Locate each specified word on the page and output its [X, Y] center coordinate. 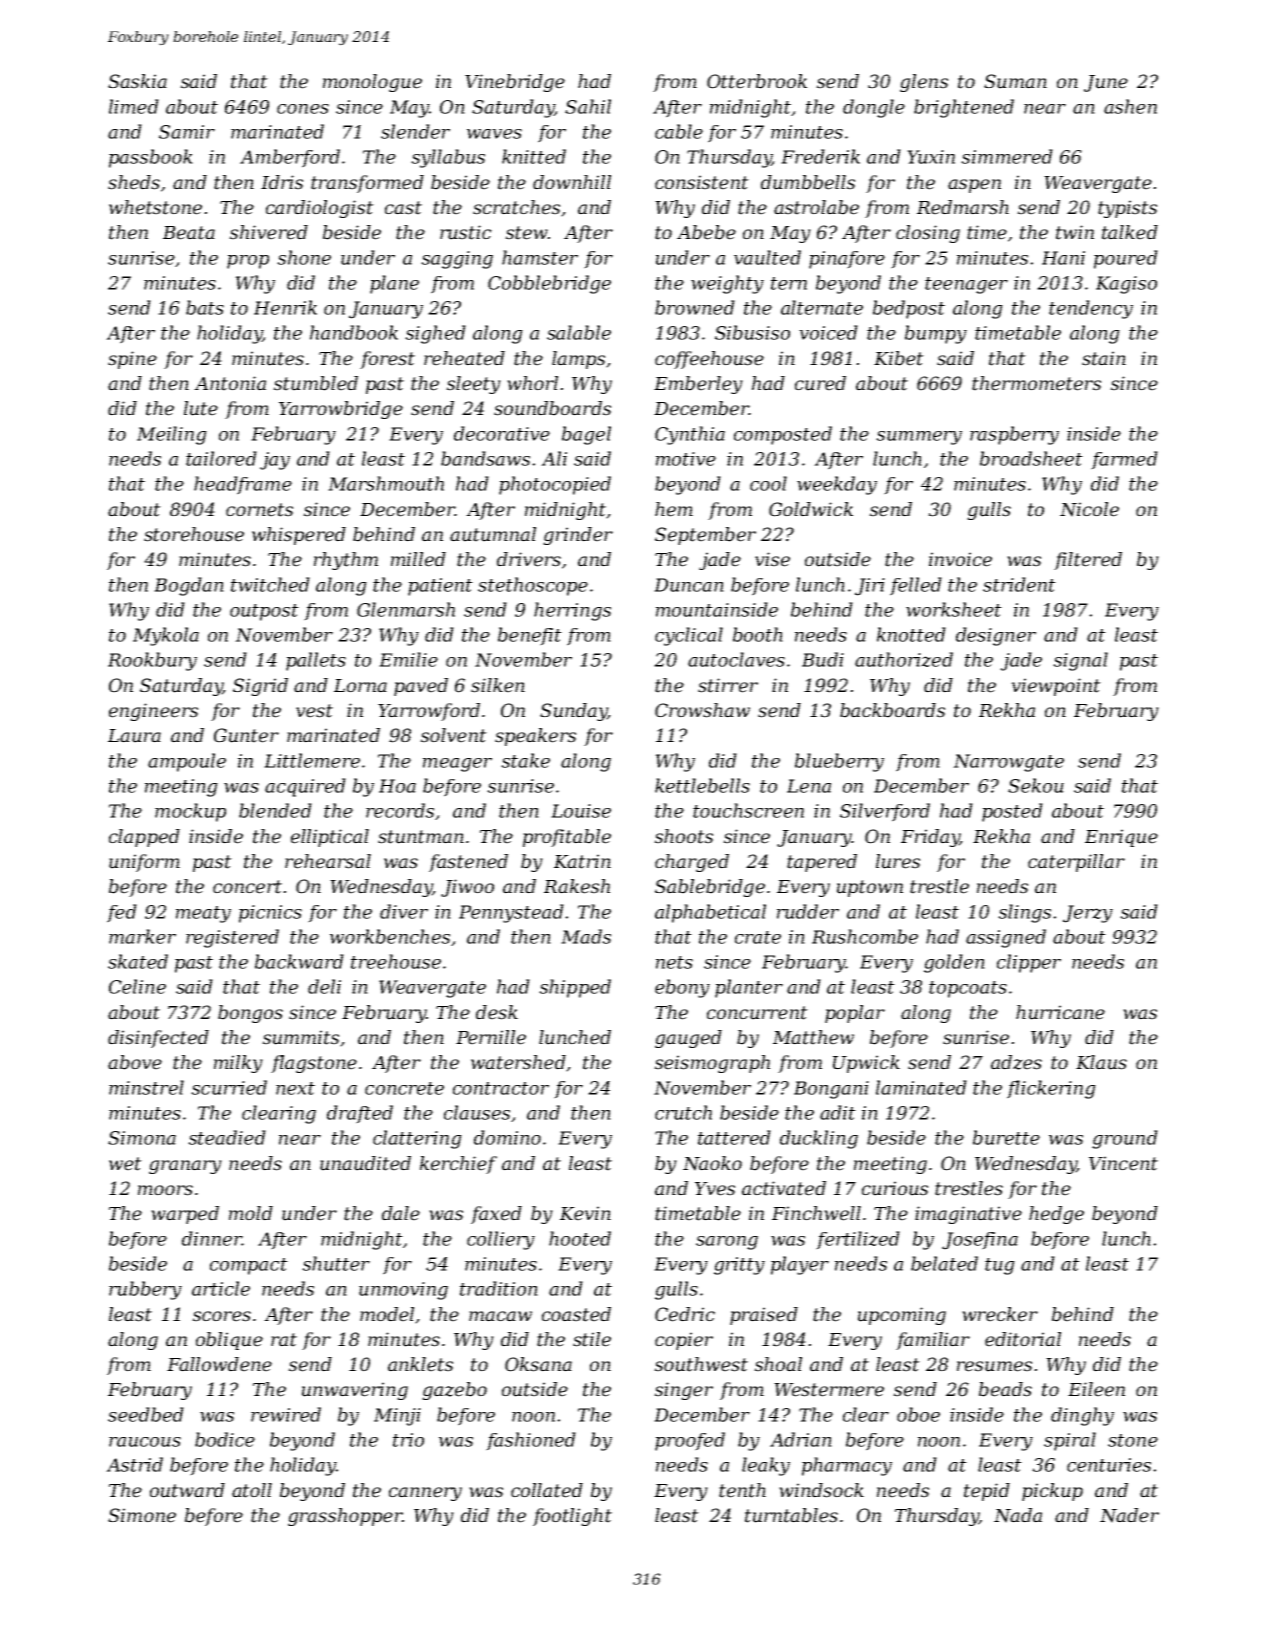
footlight [572, 1517]
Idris [282, 182]
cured [820, 383]
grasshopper [345, 1517]
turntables [791, 1515]
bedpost [909, 309]
